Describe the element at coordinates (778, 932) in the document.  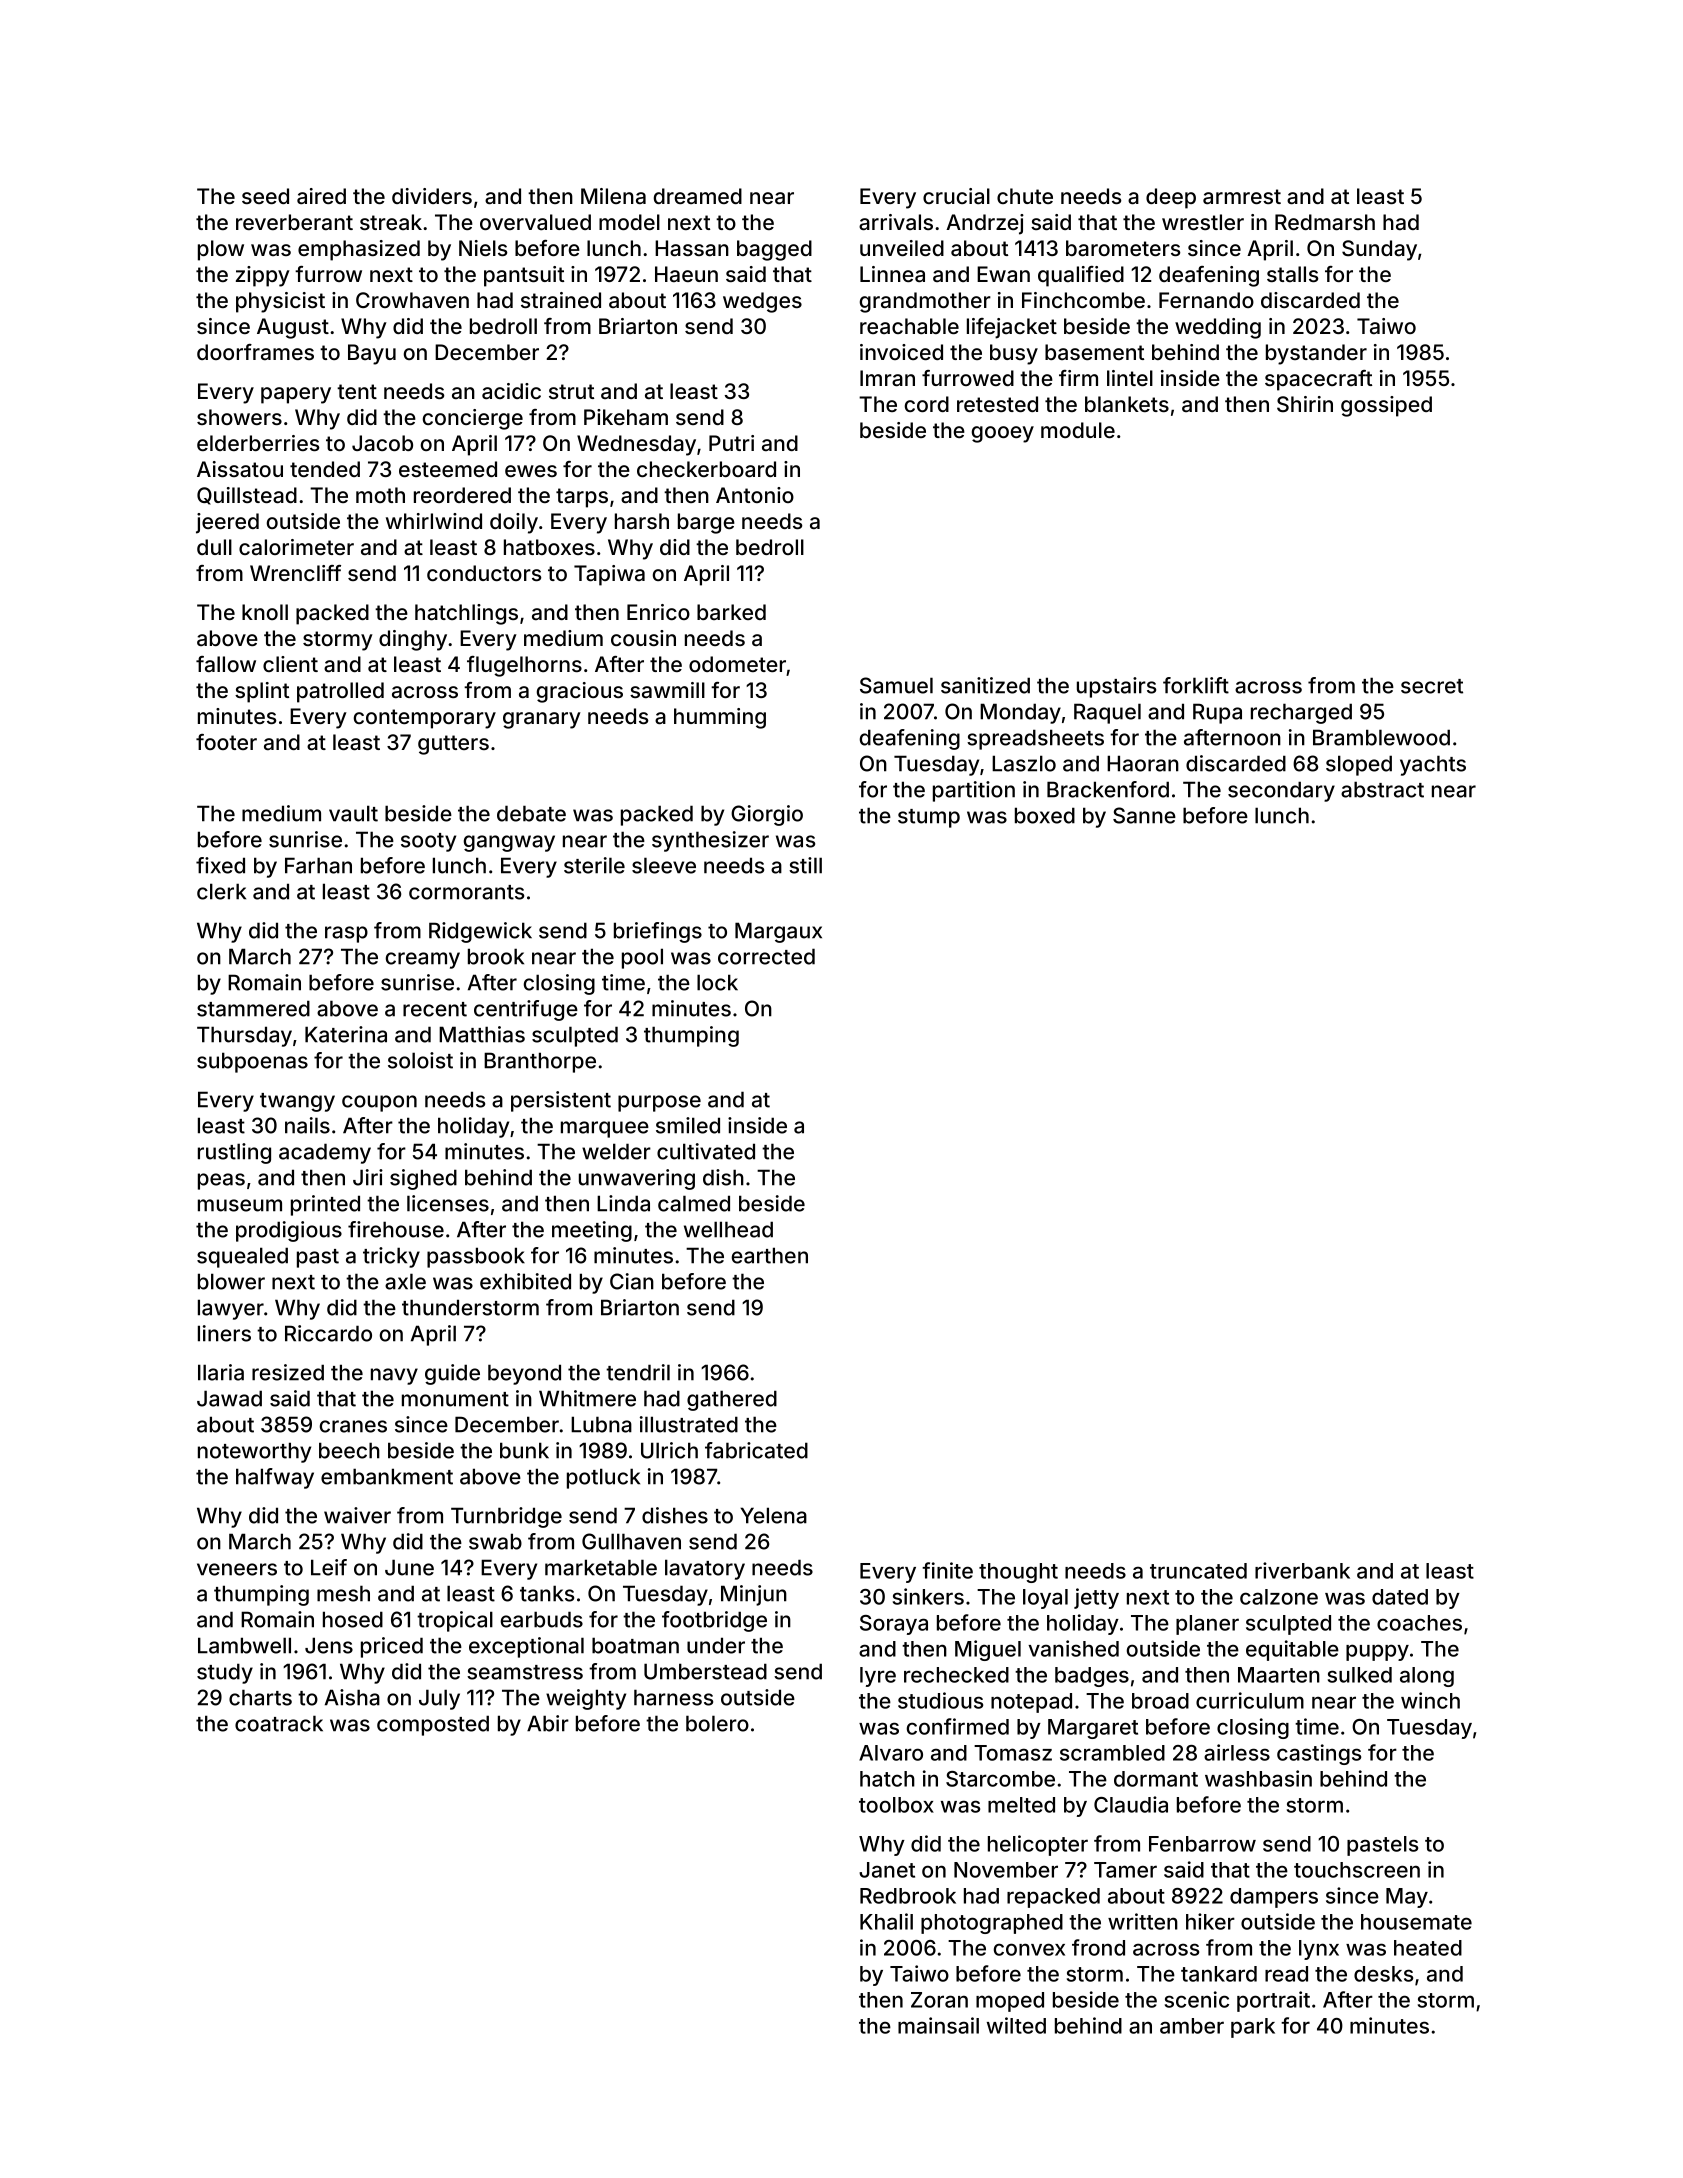
I see `Margaux` at that location.
